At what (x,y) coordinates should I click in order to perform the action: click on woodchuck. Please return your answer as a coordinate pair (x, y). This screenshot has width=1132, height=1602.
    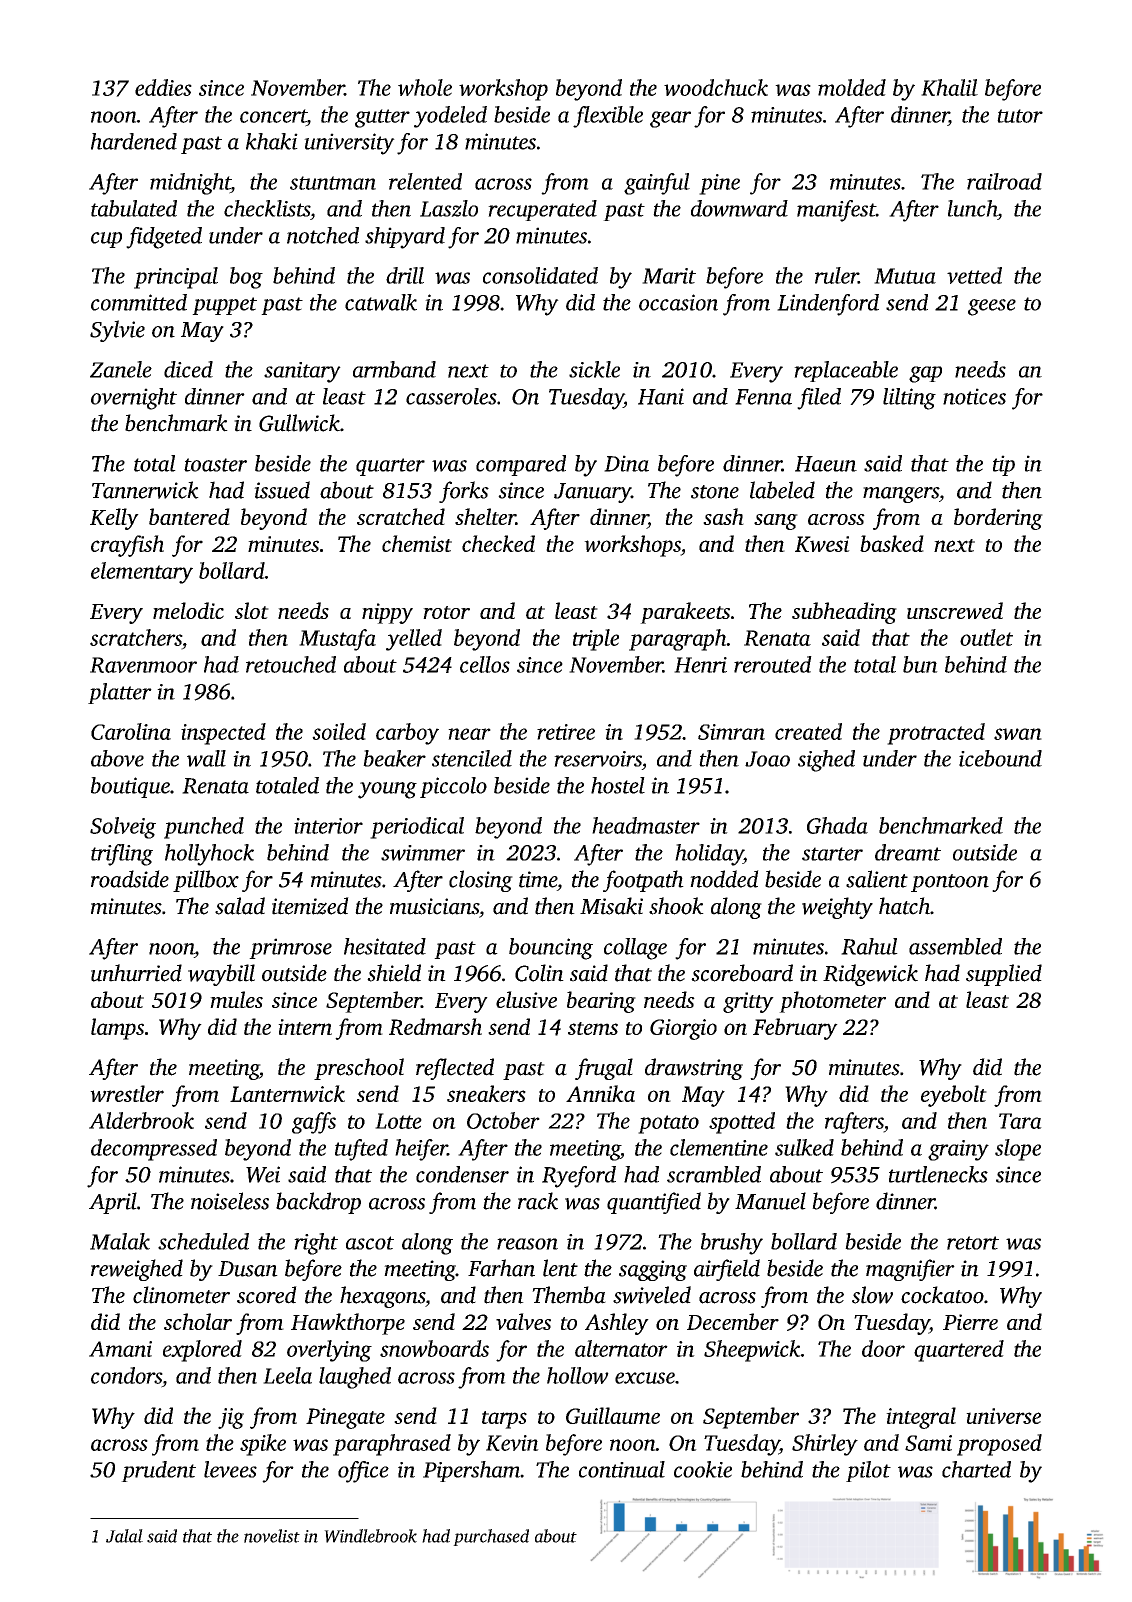
    Looking at the image, I should click on (716, 87).
